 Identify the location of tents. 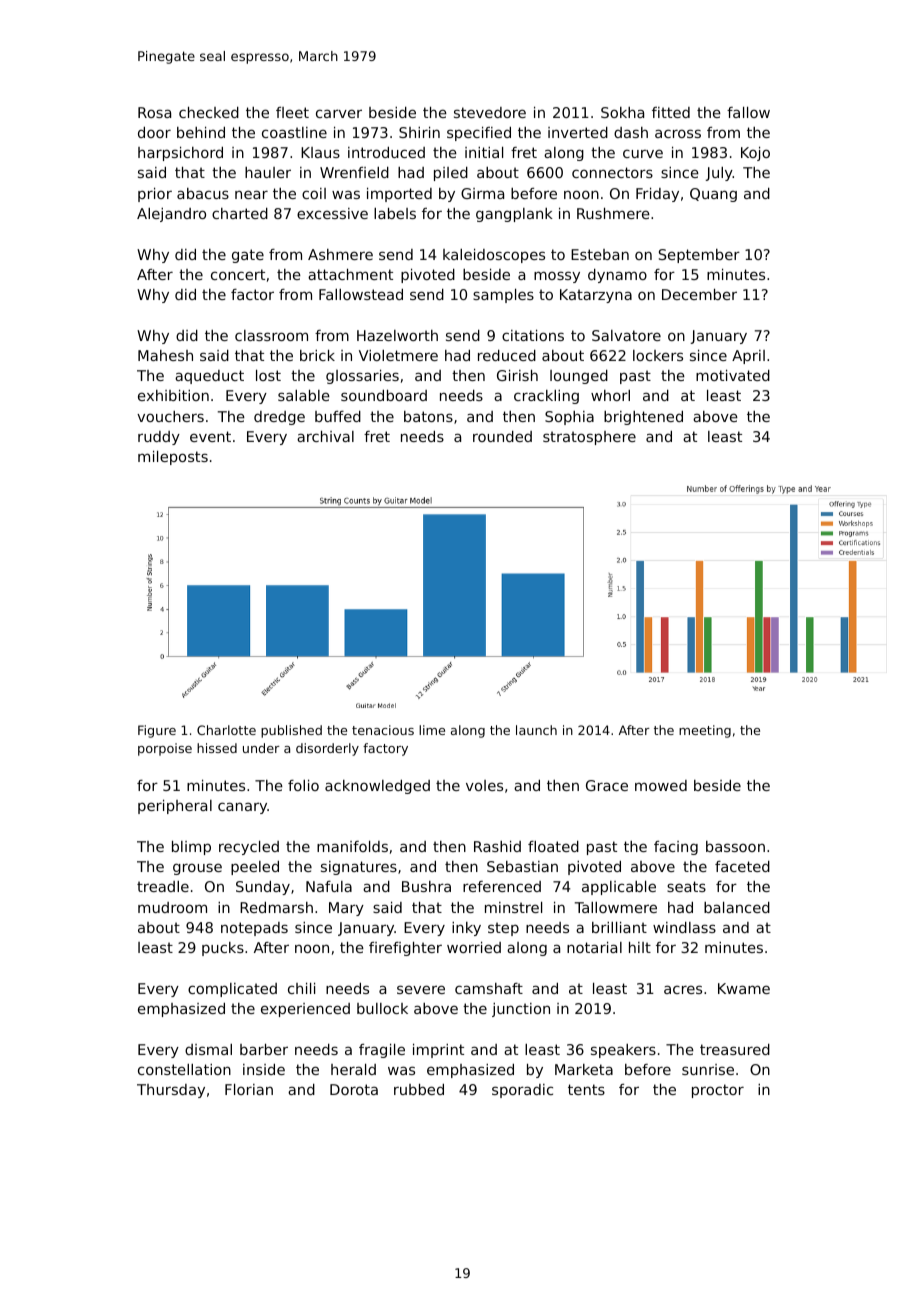
(586, 1089).
